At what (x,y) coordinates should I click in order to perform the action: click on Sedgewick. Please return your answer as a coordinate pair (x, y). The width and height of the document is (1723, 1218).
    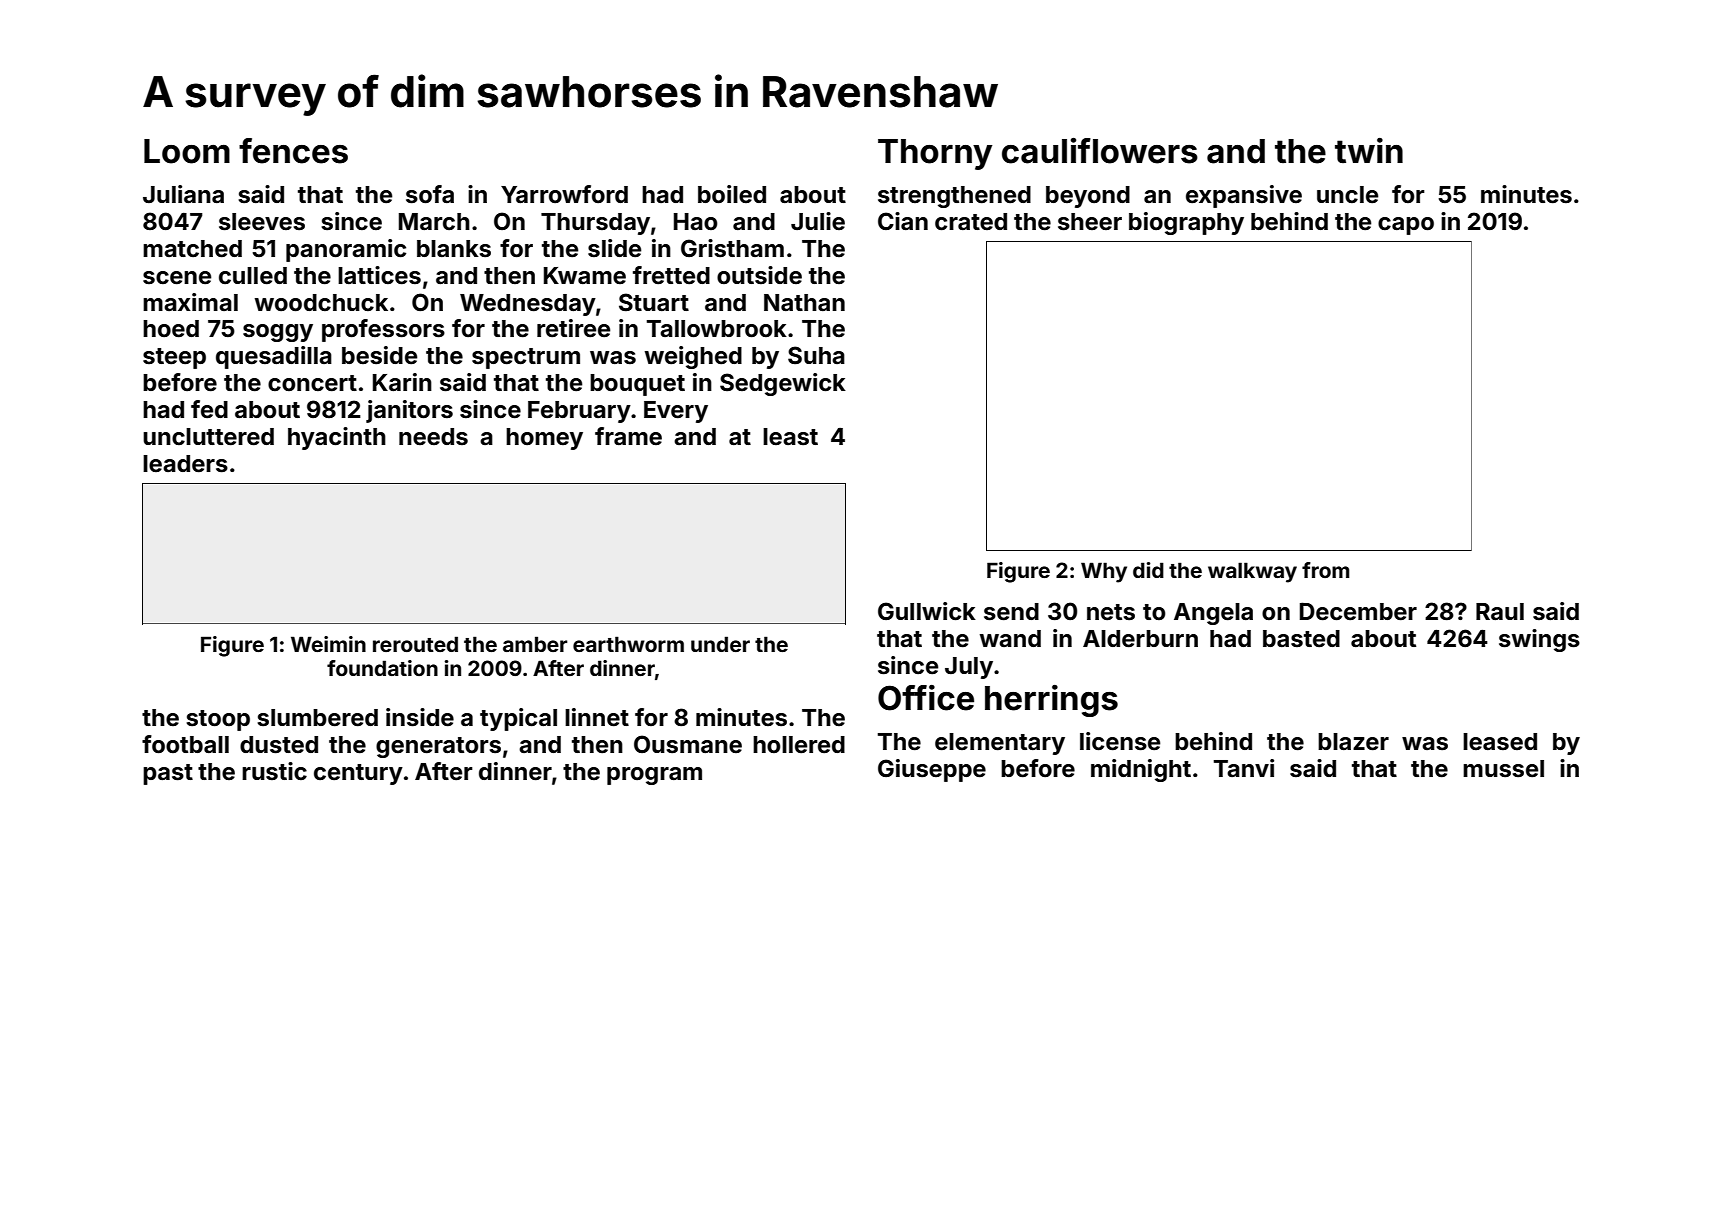
    Looking at the image, I should click on (783, 384).
